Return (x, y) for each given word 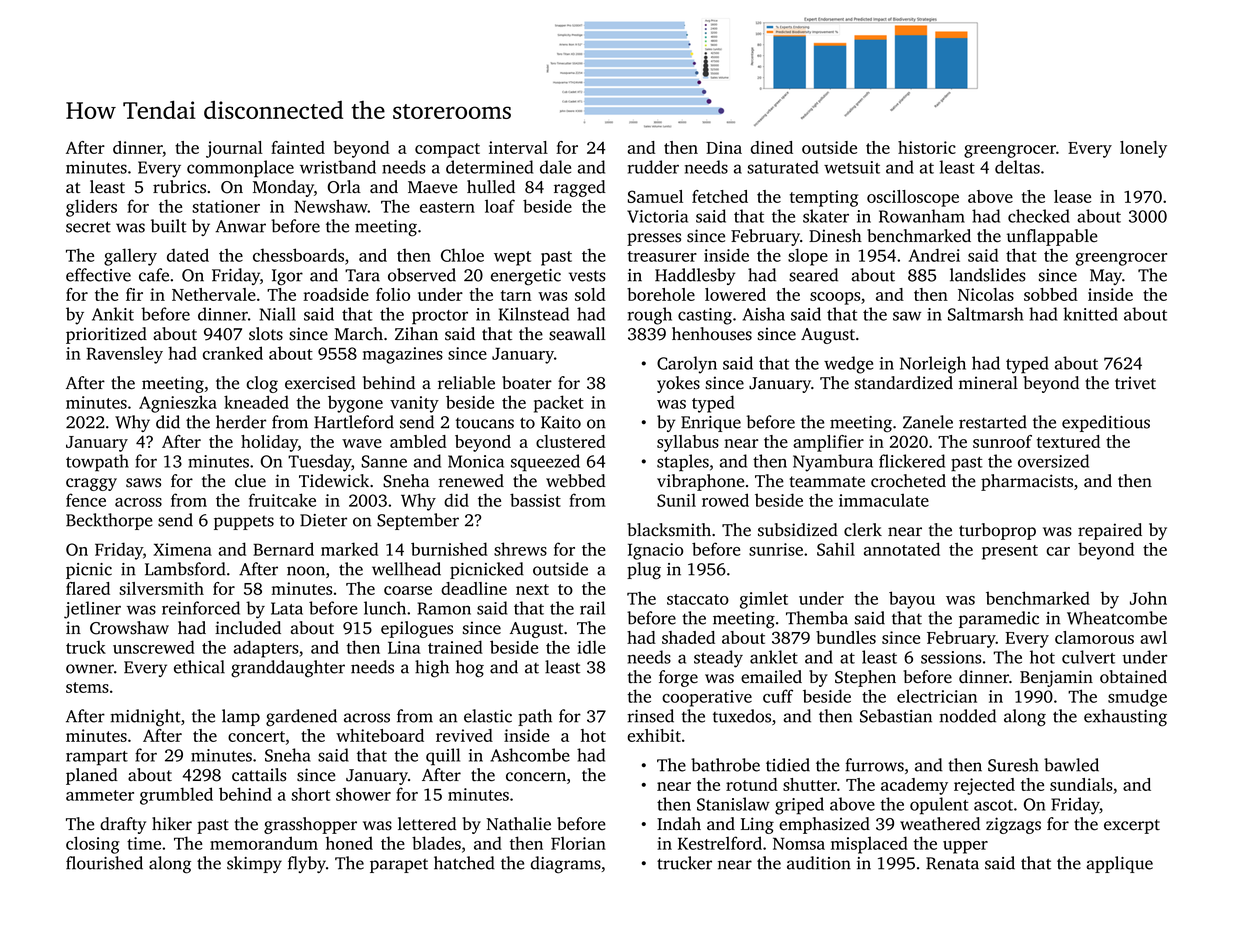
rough (650, 316)
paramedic (999, 619)
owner (90, 669)
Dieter (323, 520)
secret (88, 227)
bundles (846, 637)
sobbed (1051, 294)
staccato (698, 599)
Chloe (462, 255)
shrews (520, 549)
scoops (835, 298)
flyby (307, 864)
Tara (362, 275)
